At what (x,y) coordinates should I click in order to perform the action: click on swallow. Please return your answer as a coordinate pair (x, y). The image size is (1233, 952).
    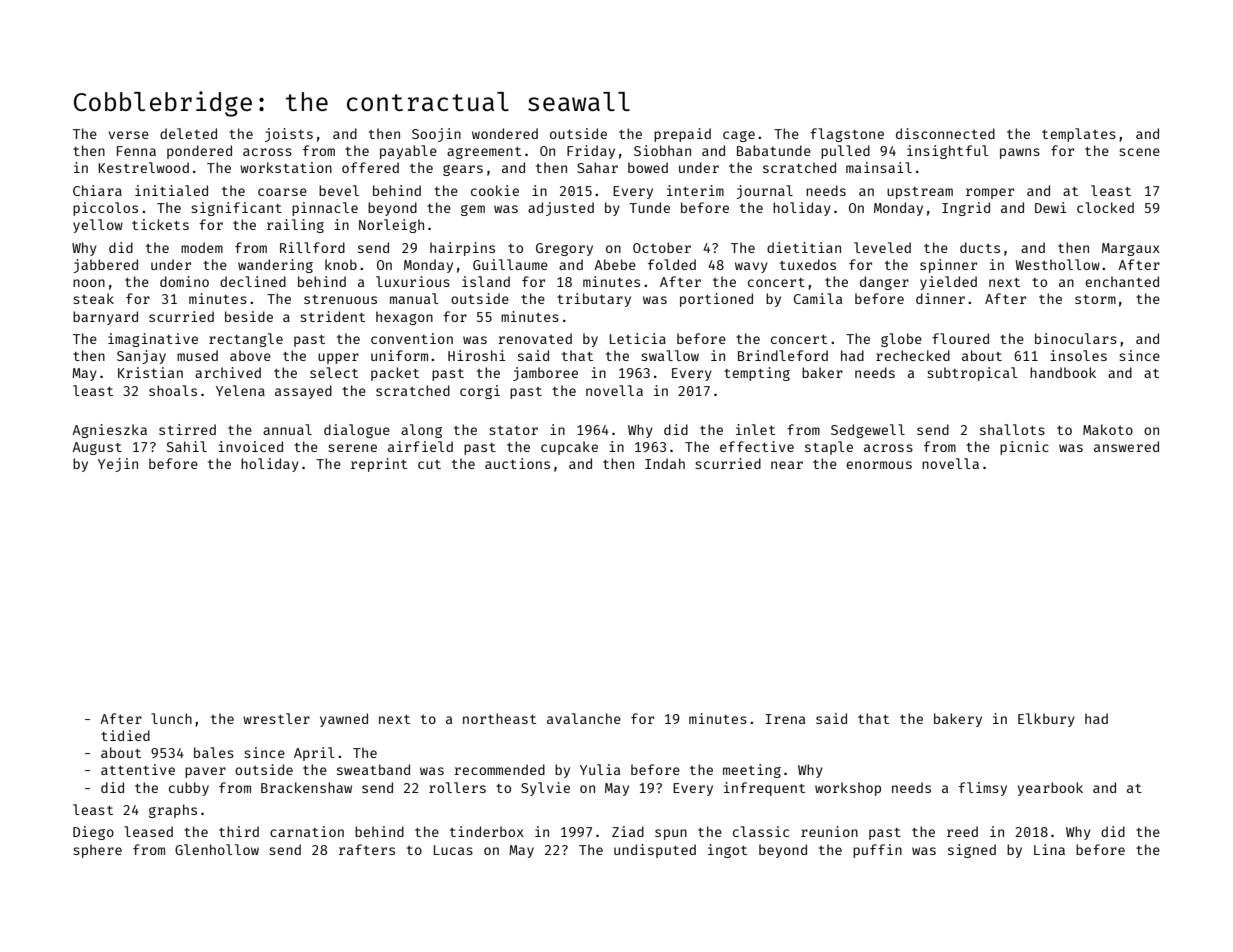
    Looking at the image, I should click on (670, 355).
